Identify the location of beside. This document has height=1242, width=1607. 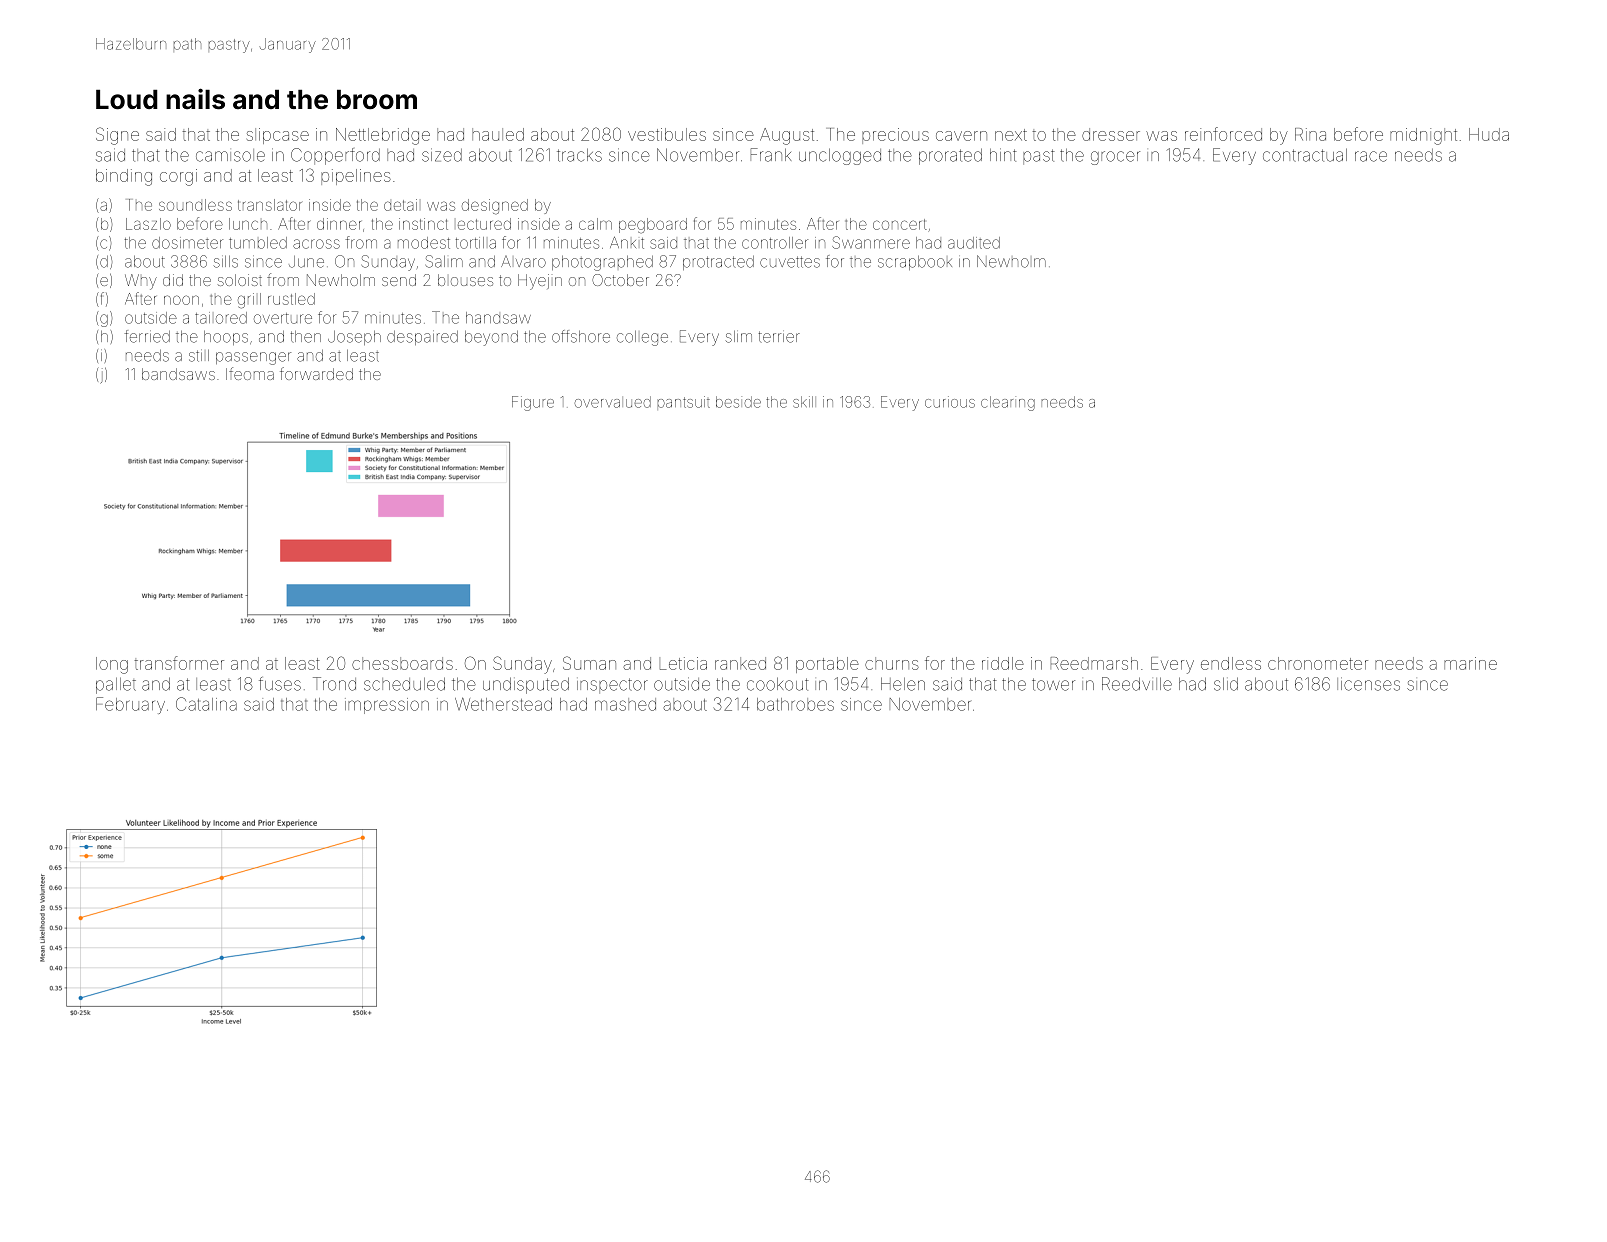
(738, 402).
